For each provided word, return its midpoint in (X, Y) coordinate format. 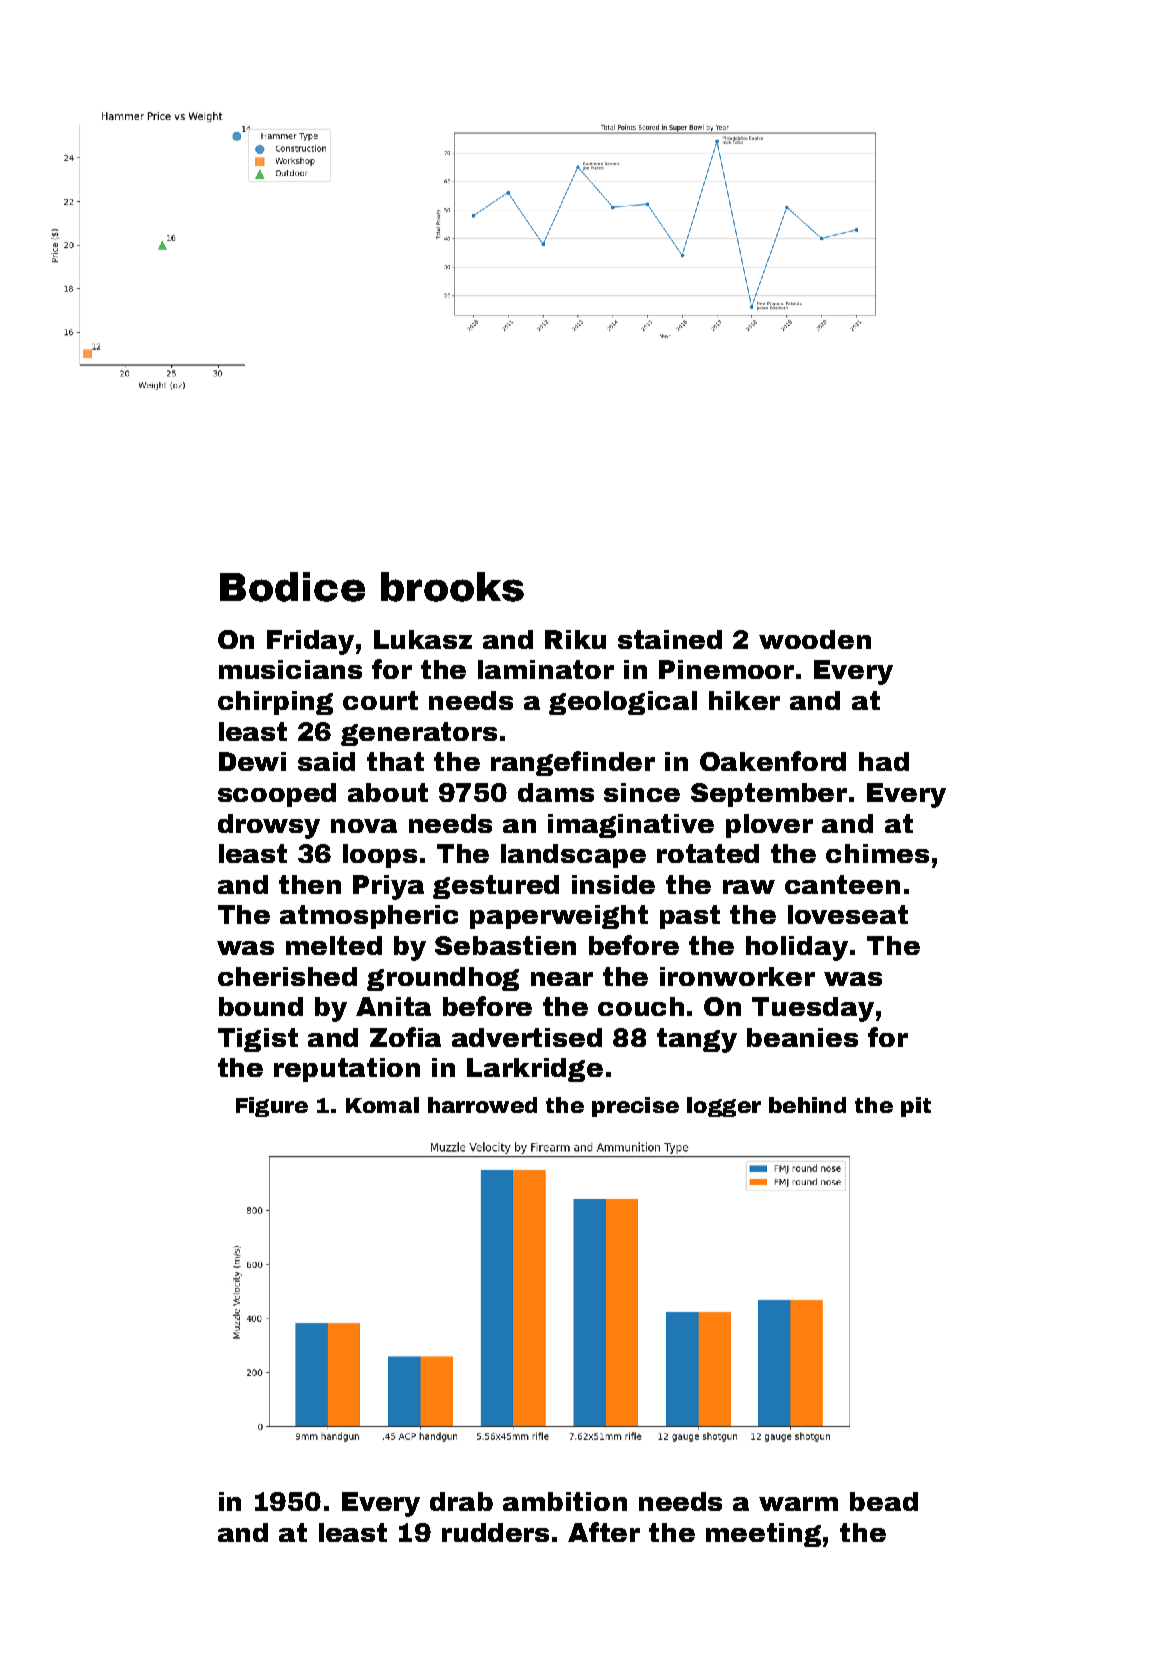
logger (724, 1107)
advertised (527, 1037)
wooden (815, 639)
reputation (347, 1070)
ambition (565, 1501)
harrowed (482, 1105)
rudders (495, 1532)
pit (916, 1107)
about (388, 792)
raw (749, 887)
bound (261, 1006)
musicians (290, 669)
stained (670, 639)
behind (807, 1105)
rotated (708, 853)
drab (461, 1501)
